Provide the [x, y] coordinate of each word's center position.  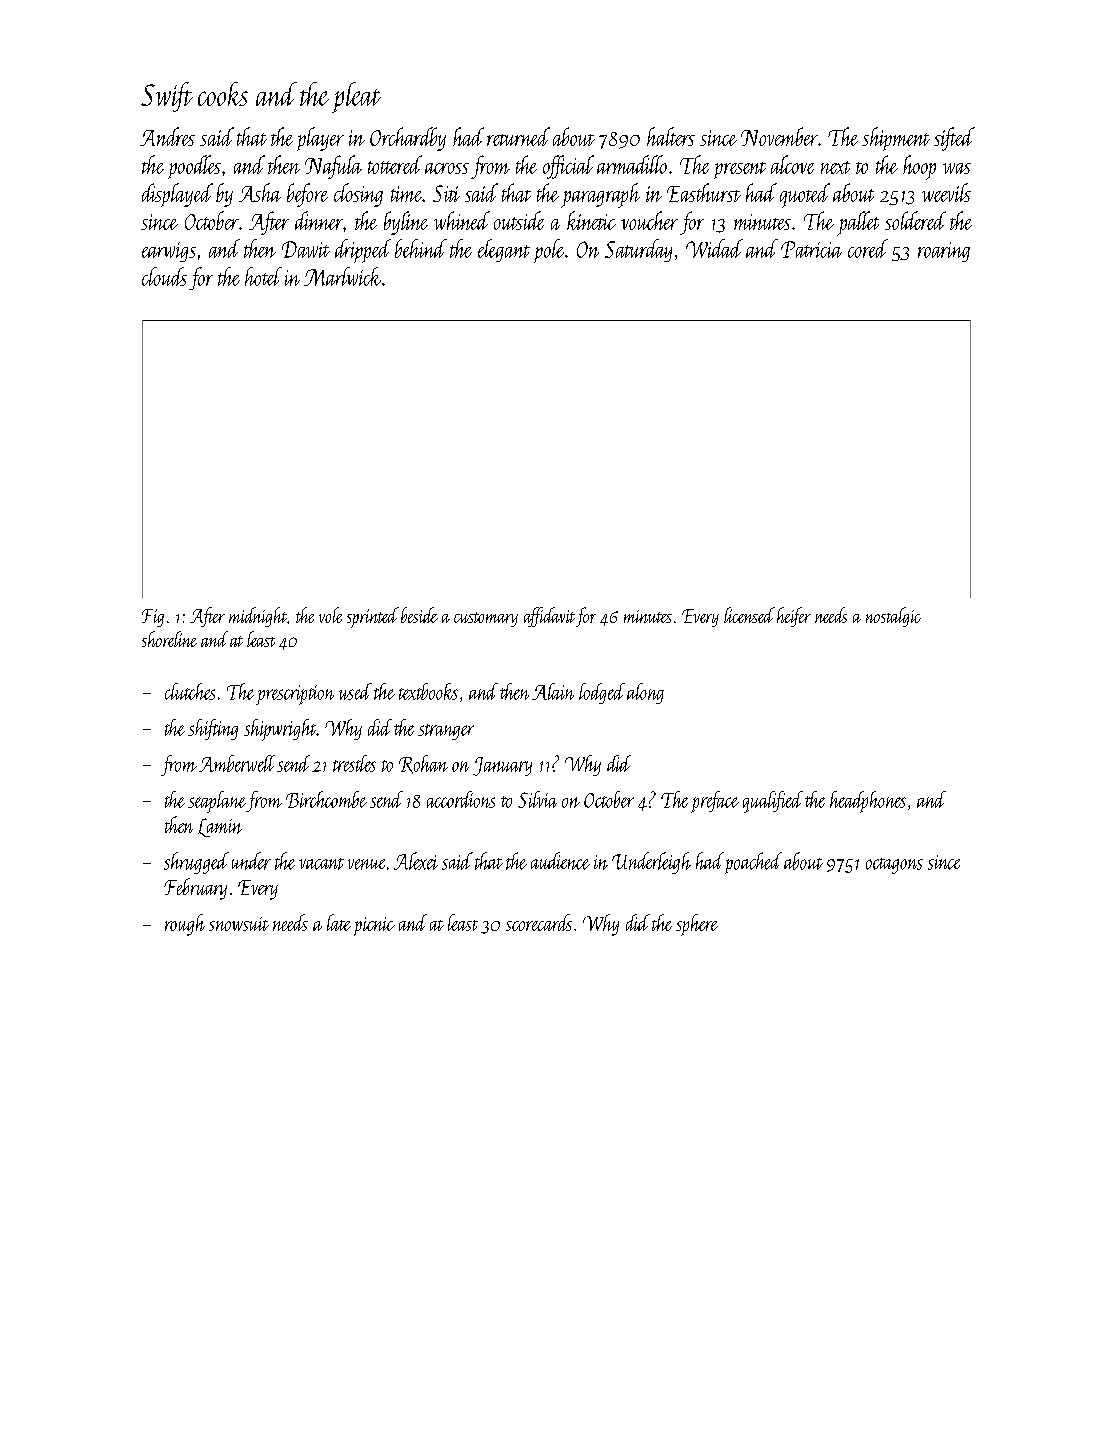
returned [518, 136]
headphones [868, 802]
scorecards [539, 922]
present [740, 170]
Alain [553, 691]
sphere [697, 925]
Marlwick [342, 276]
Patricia [811, 249]
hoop [919, 167]
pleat [356, 97]
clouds [164, 276]
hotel [263, 276]
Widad [714, 248]
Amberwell [237, 763]
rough [185, 925]
